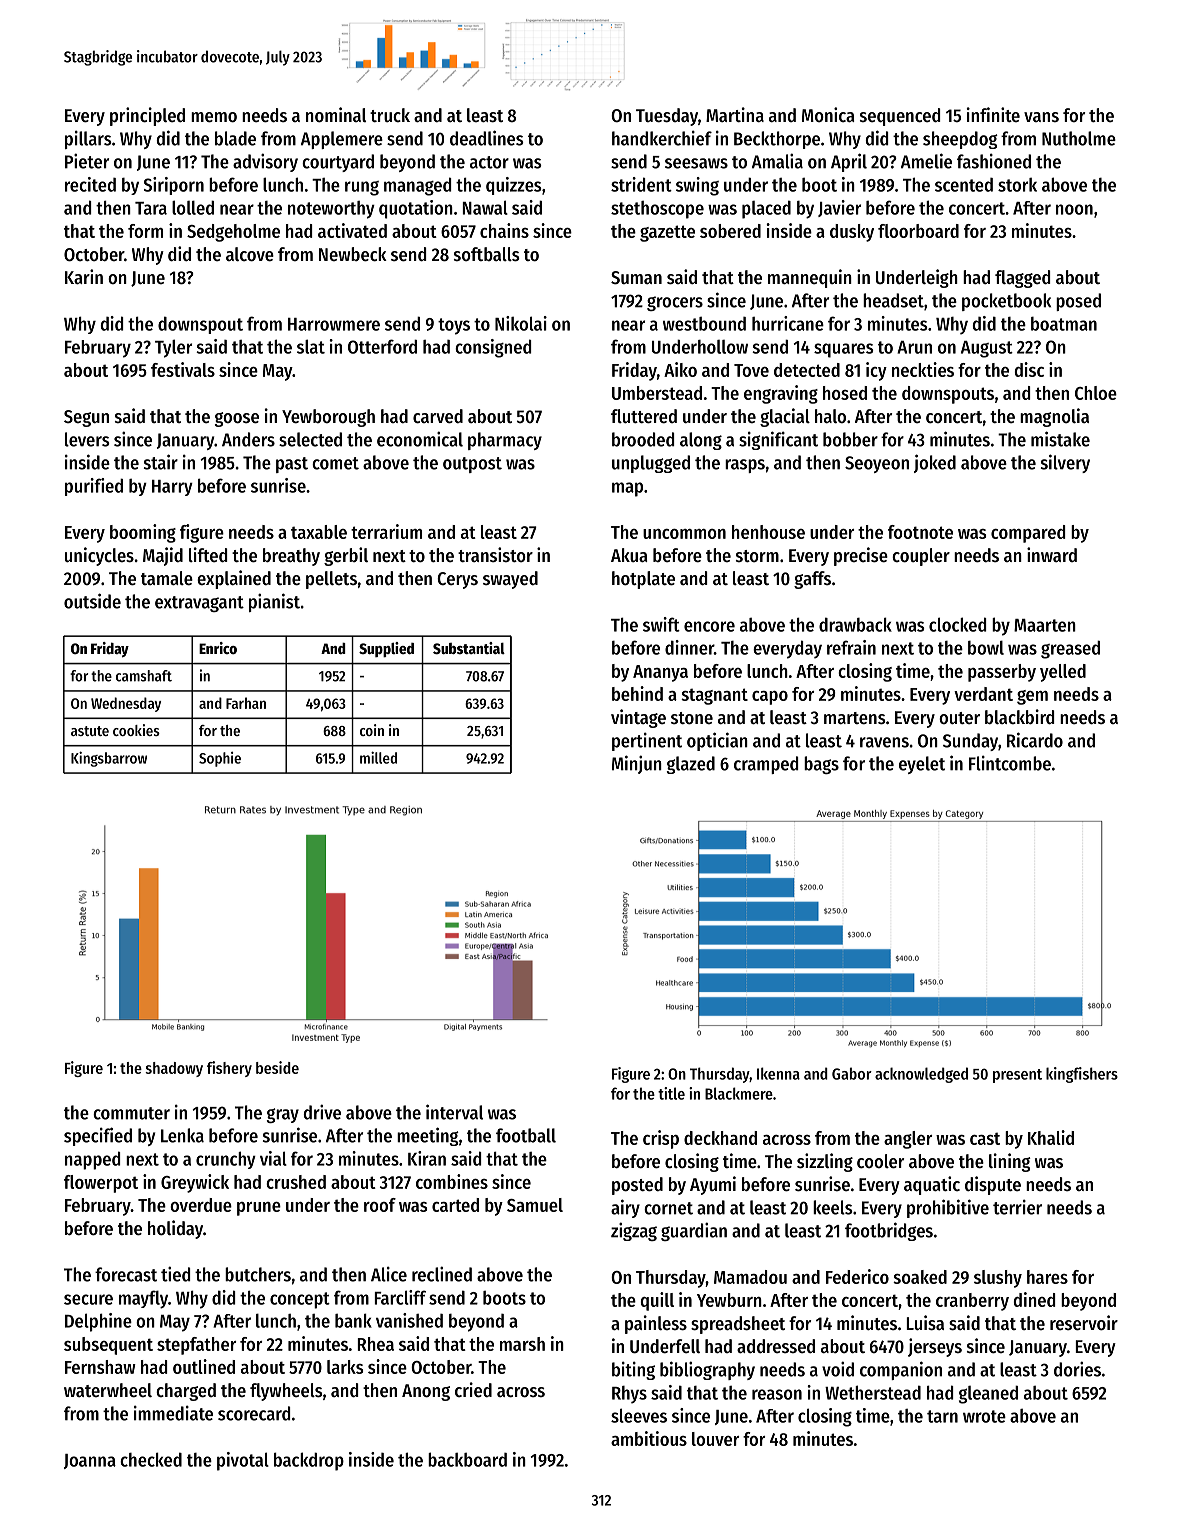 The height and width of the image is (1532, 1183). I want to click on behind, so click(637, 693).
